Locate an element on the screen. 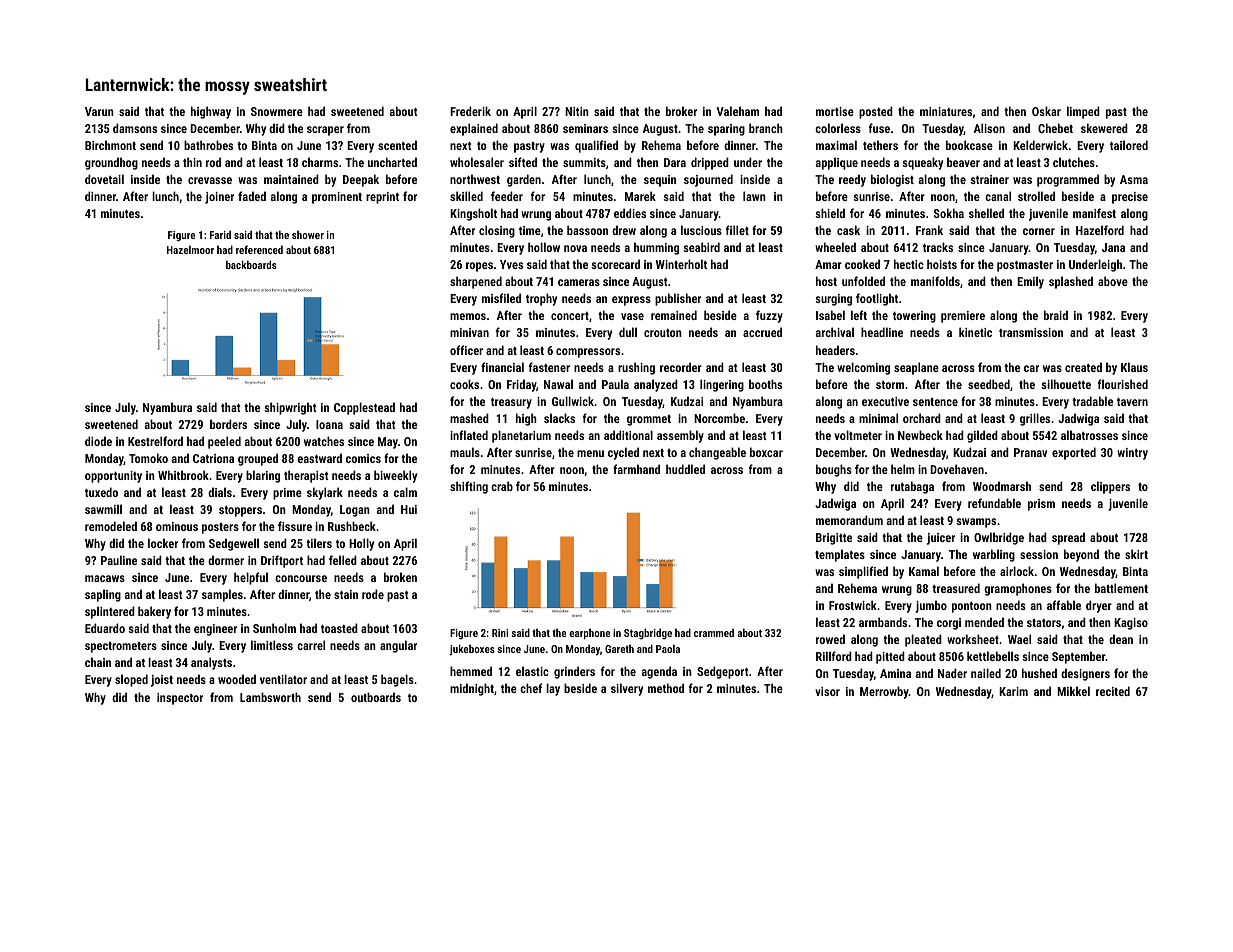 The width and height of the screenshot is (1233, 952). sharpened is located at coordinates (476, 282).
